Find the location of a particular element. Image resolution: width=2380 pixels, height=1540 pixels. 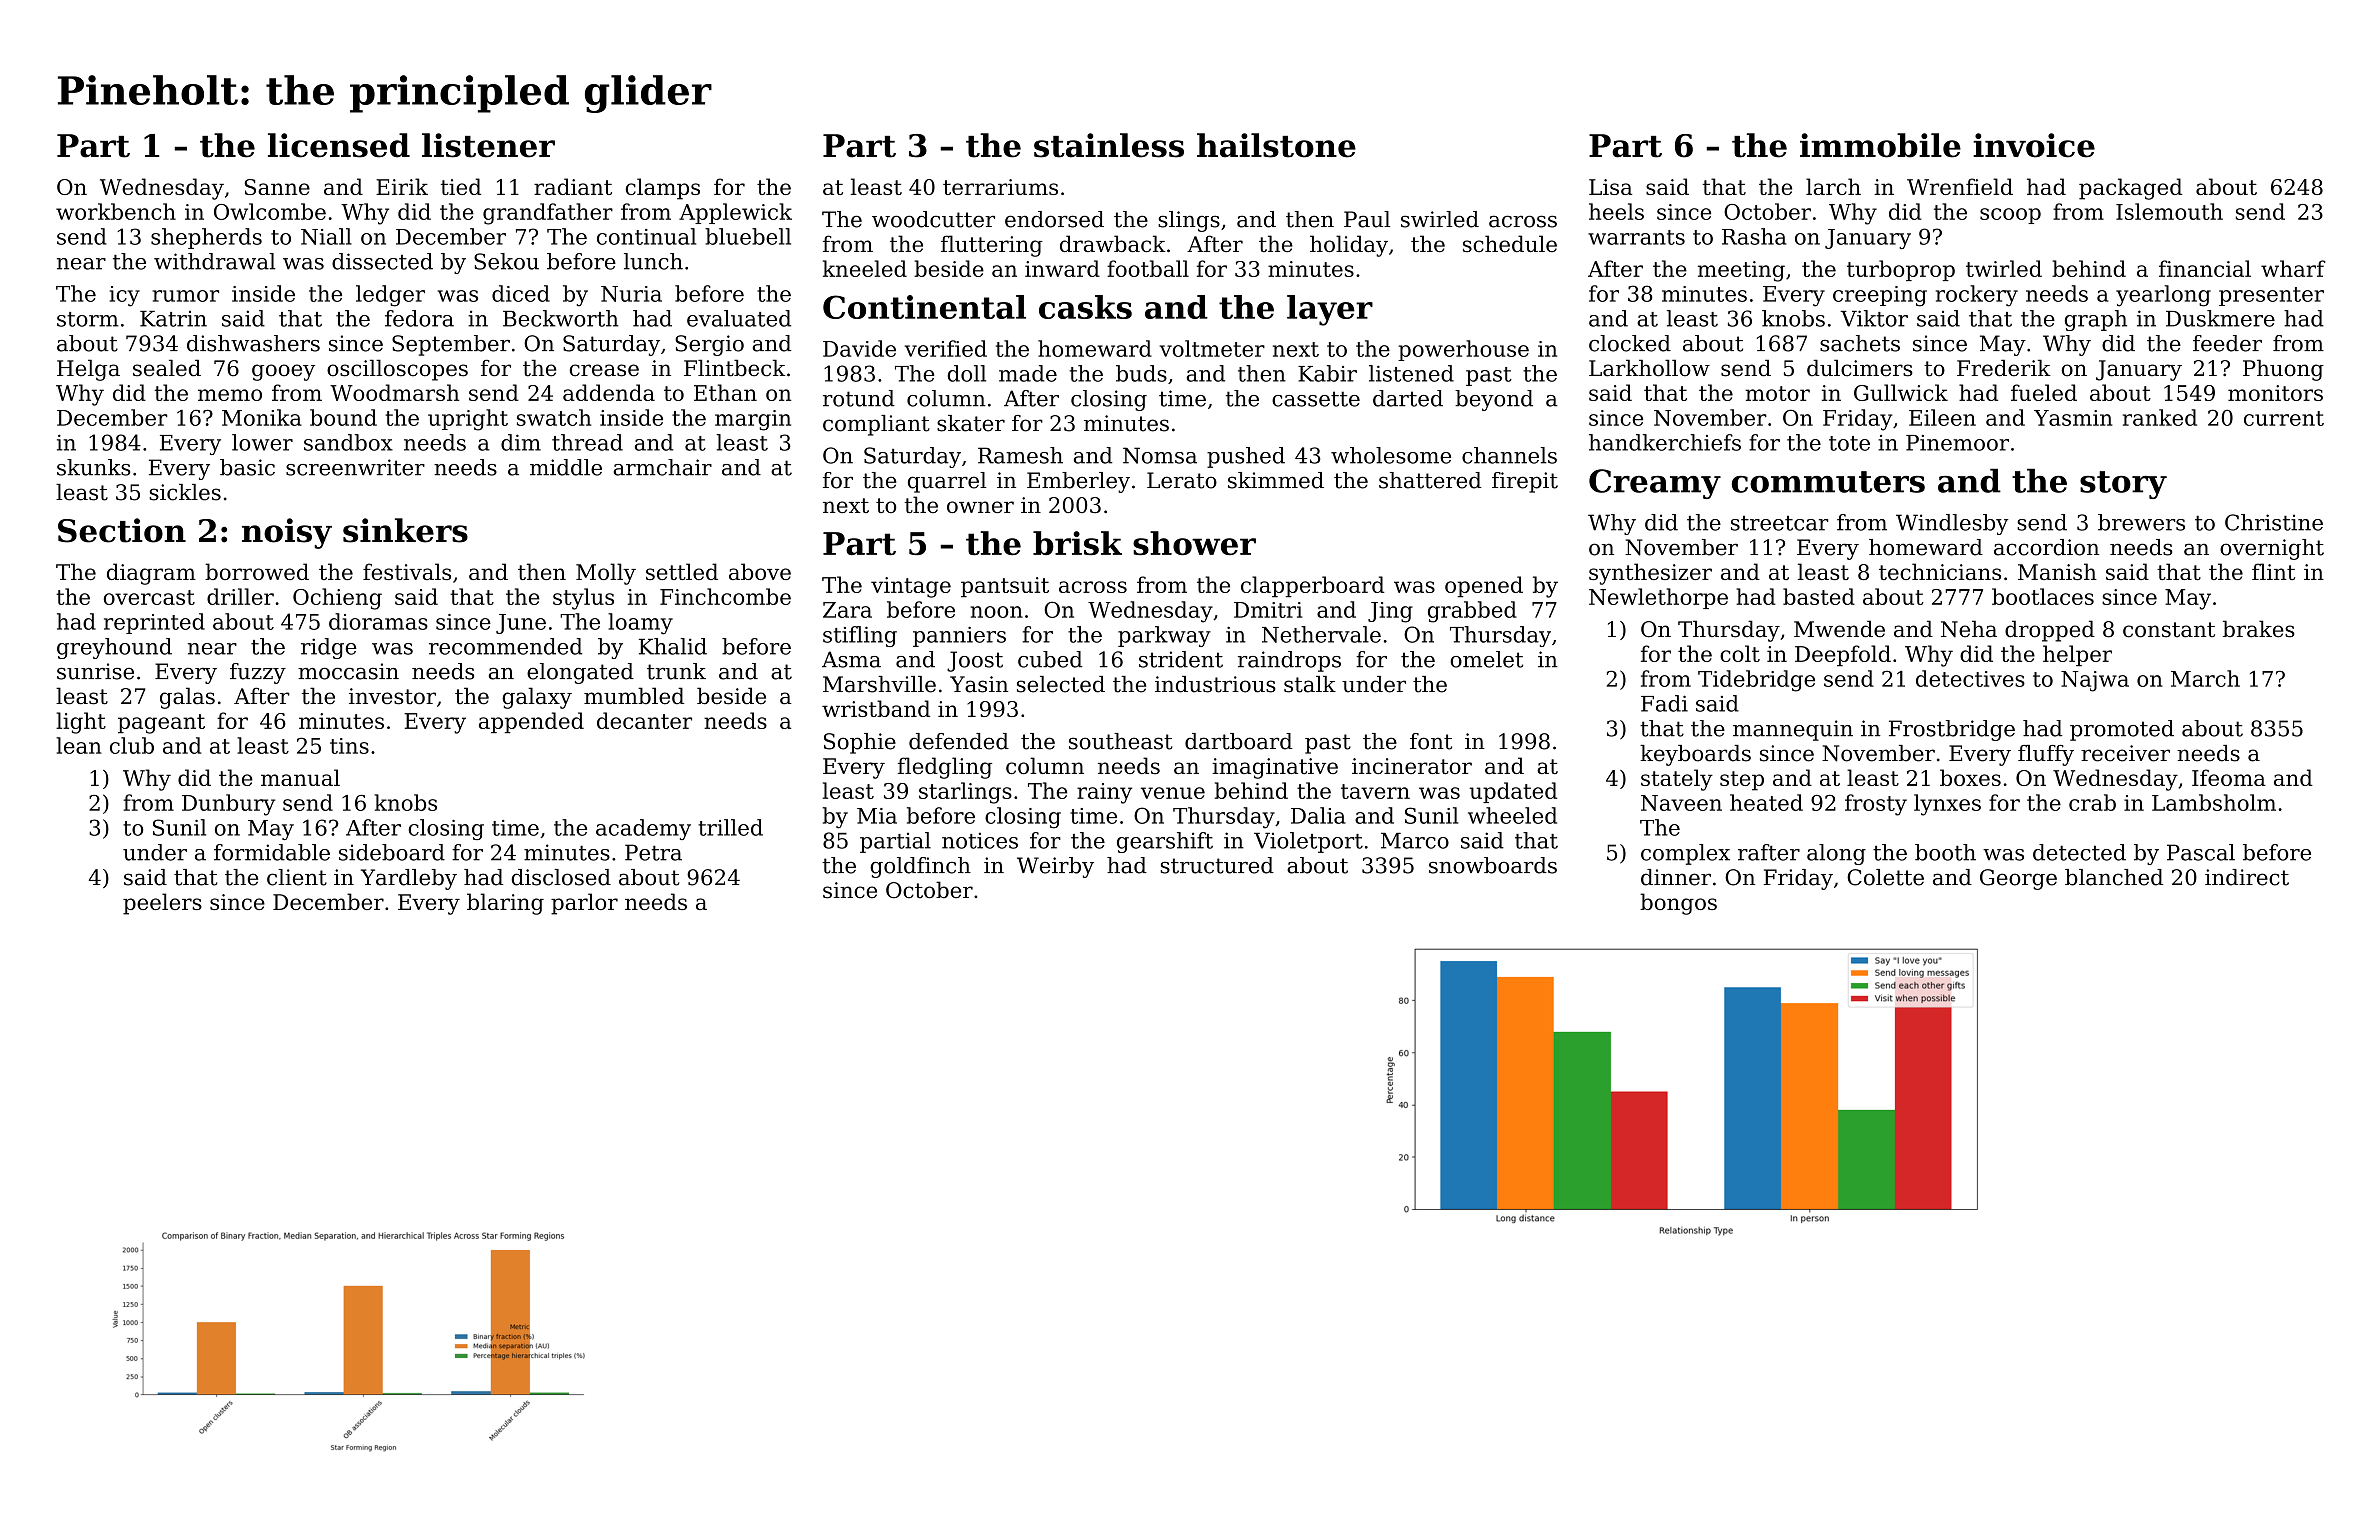

goldfinch is located at coordinates (920, 867).
